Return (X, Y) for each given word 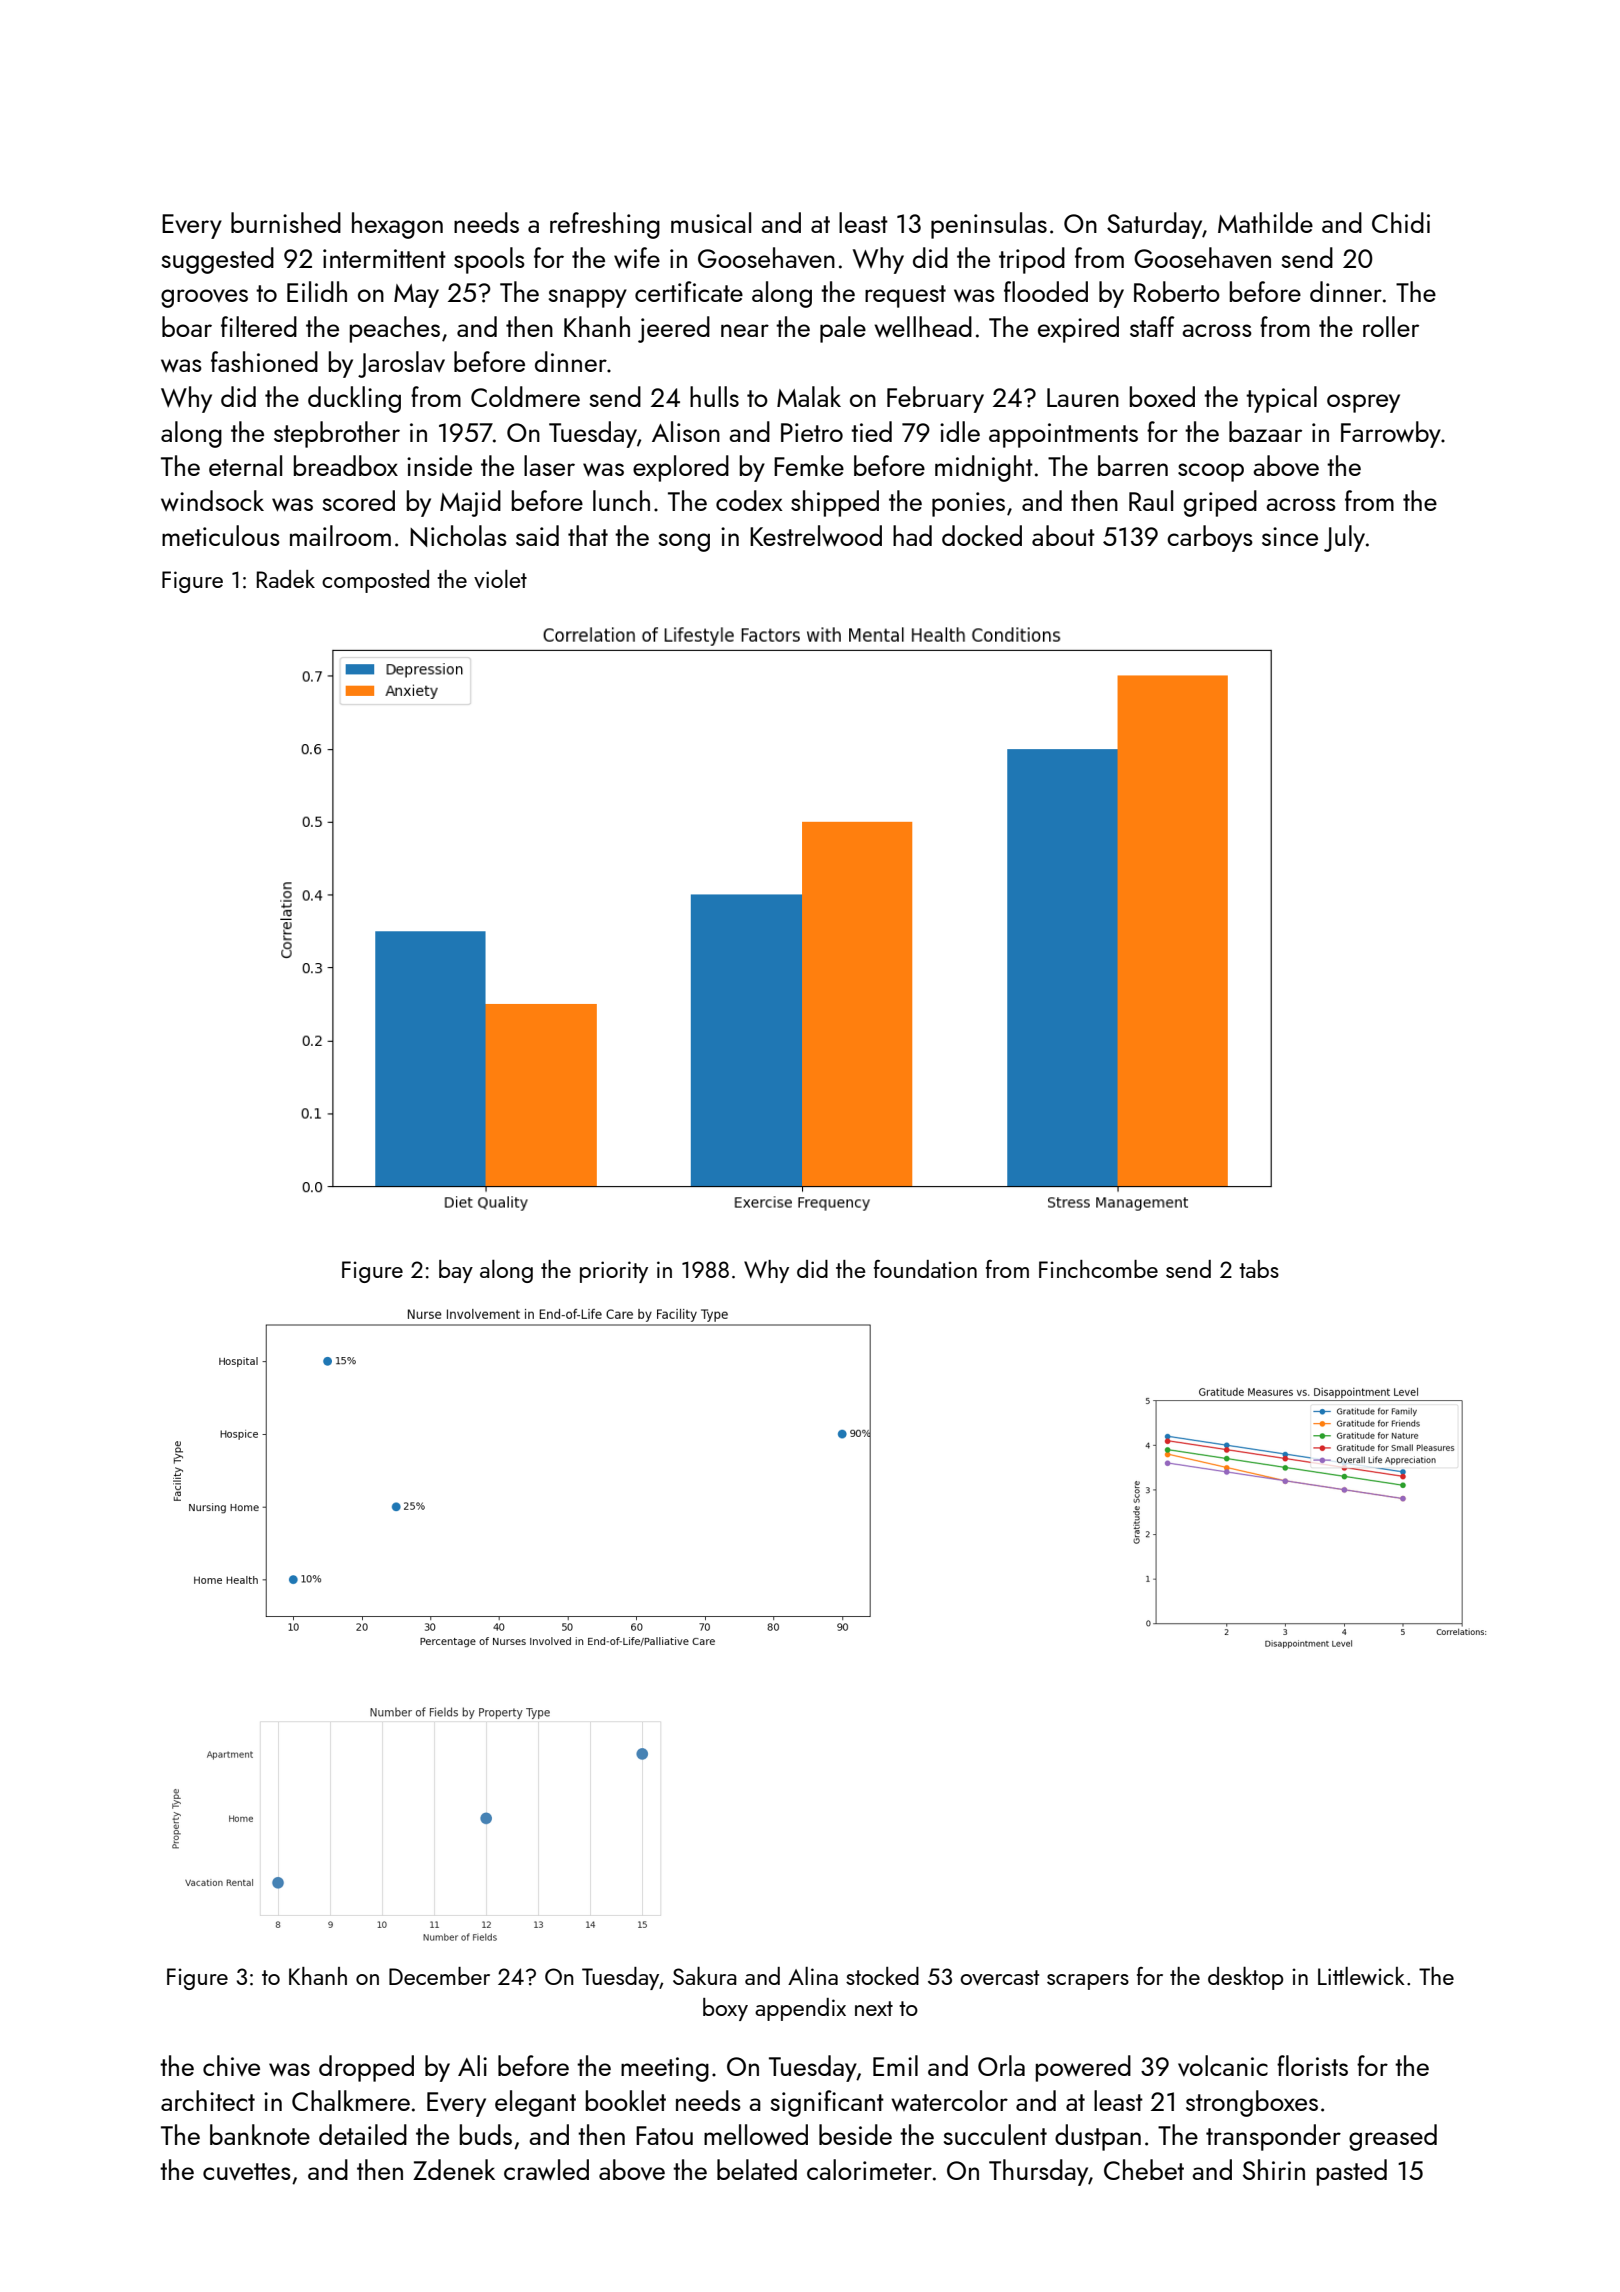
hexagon (397, 225)
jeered (674, 329)
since (1290, 536)
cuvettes (247, 2171)
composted (375, 581)
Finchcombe (1098, 1269)
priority (614, 1272)
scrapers (1088, 1982)
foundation (925, 1269)
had (912, 535)
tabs (1259, 1269)
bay (456, 1271)
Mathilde (1265, 222)
